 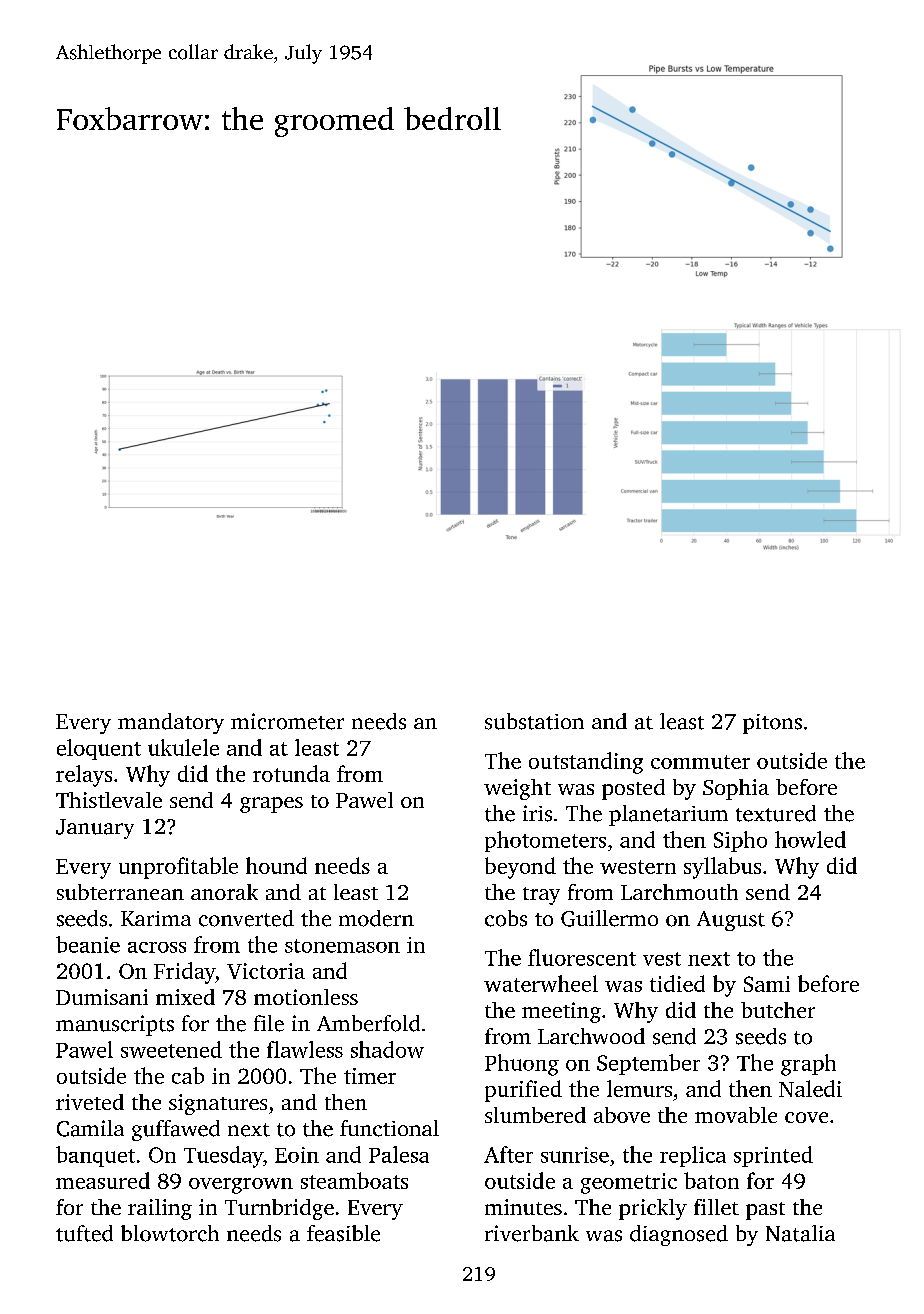 I want to click on railing, so click(x=160, y=1209).
